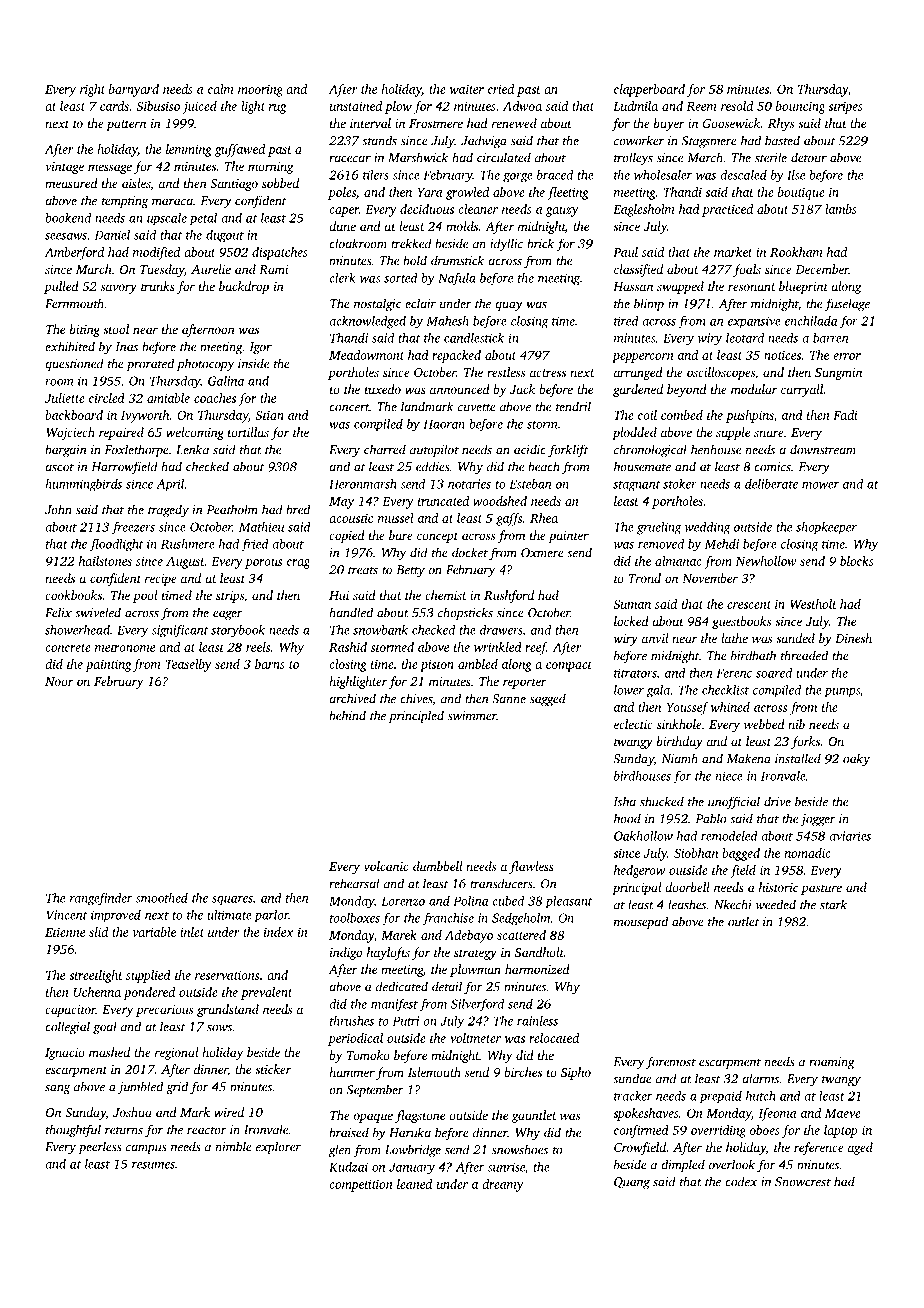  I want to click on barnyard, so click(134, 90).
